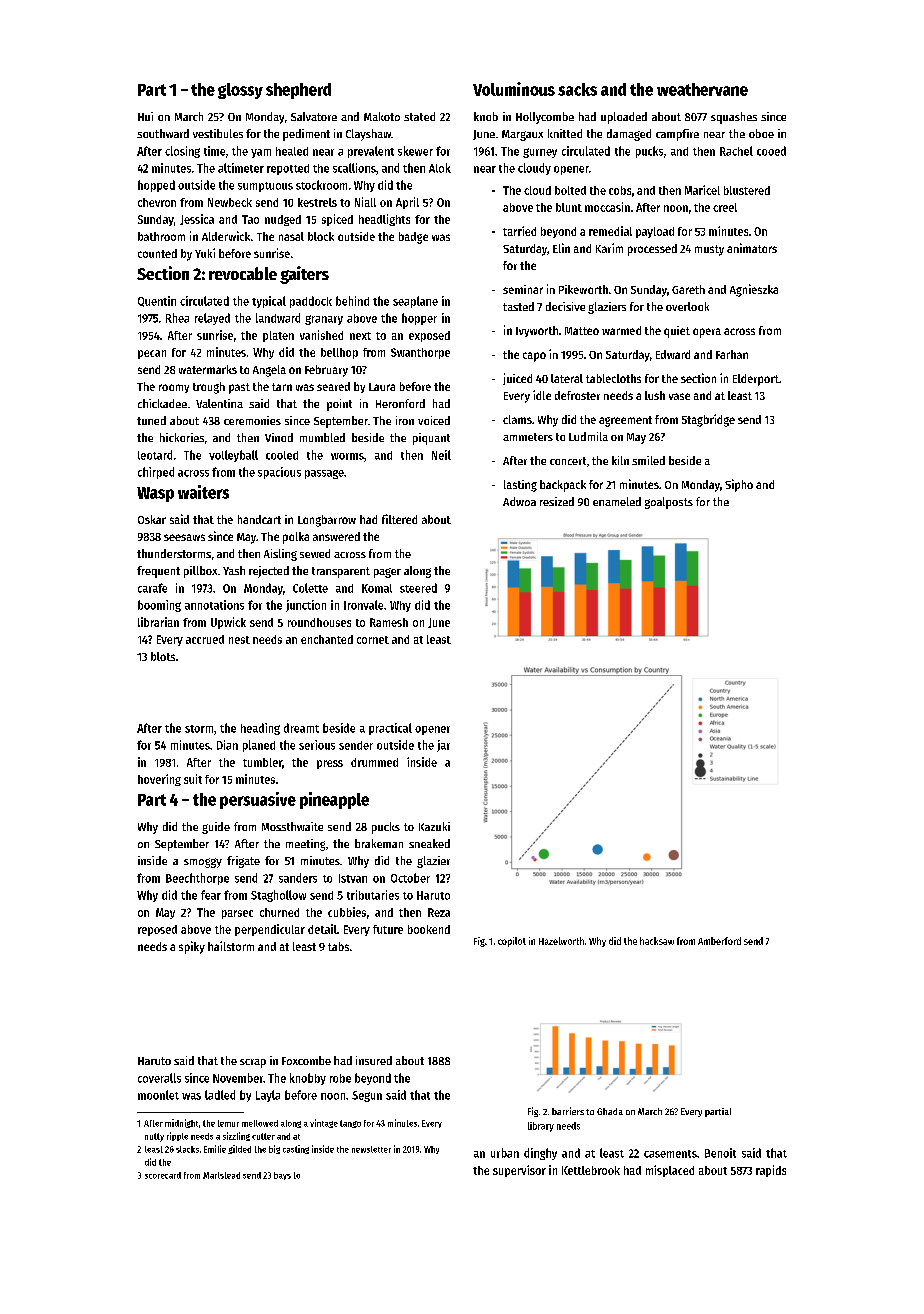 The image size is (924, 1314). What do you see at coordinates (240, 91) in the screenshot?
I see `glossy` at bounding box center [240, 91].
